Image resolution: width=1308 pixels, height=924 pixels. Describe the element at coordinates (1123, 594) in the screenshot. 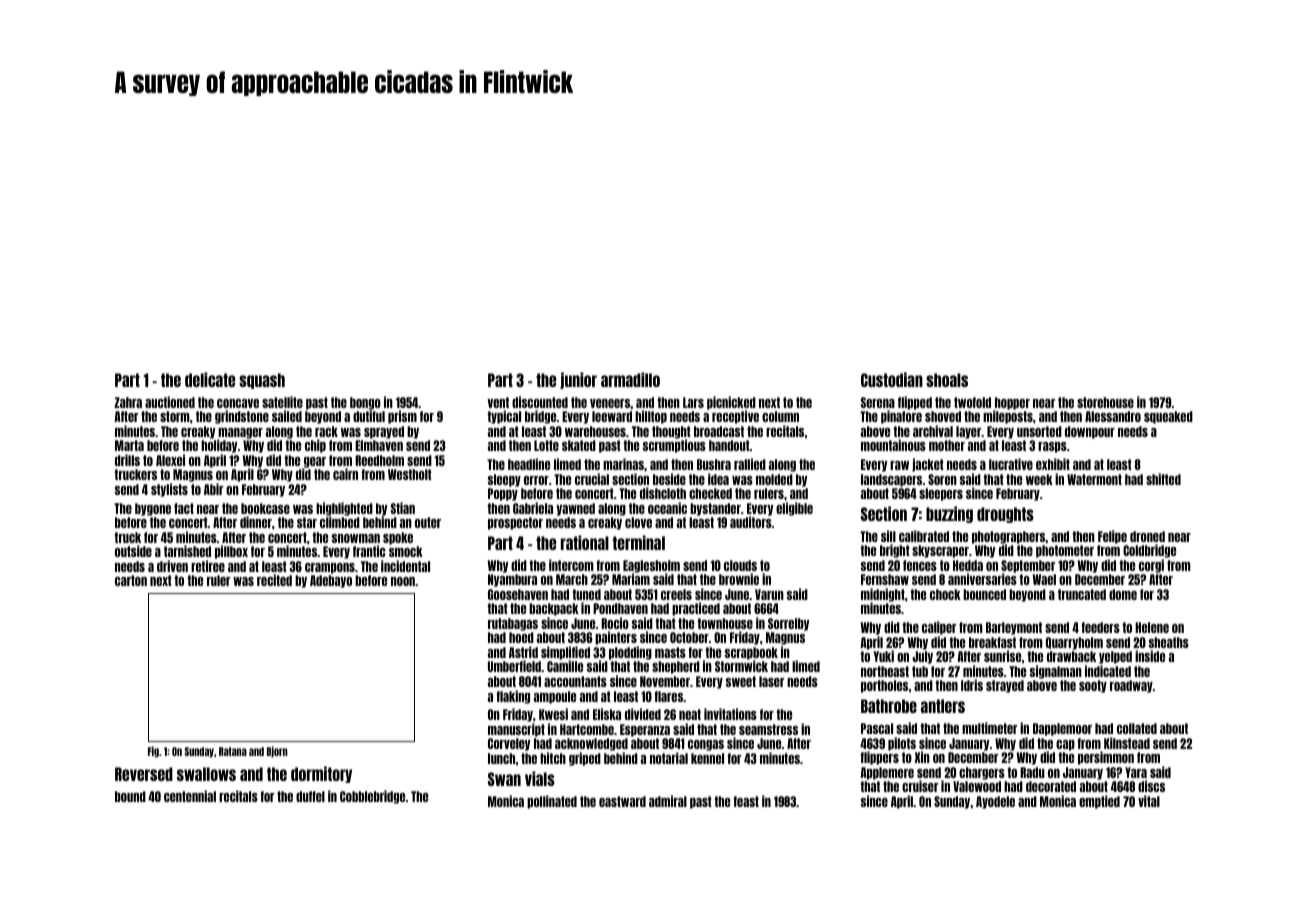

I see `dome` at that location.
